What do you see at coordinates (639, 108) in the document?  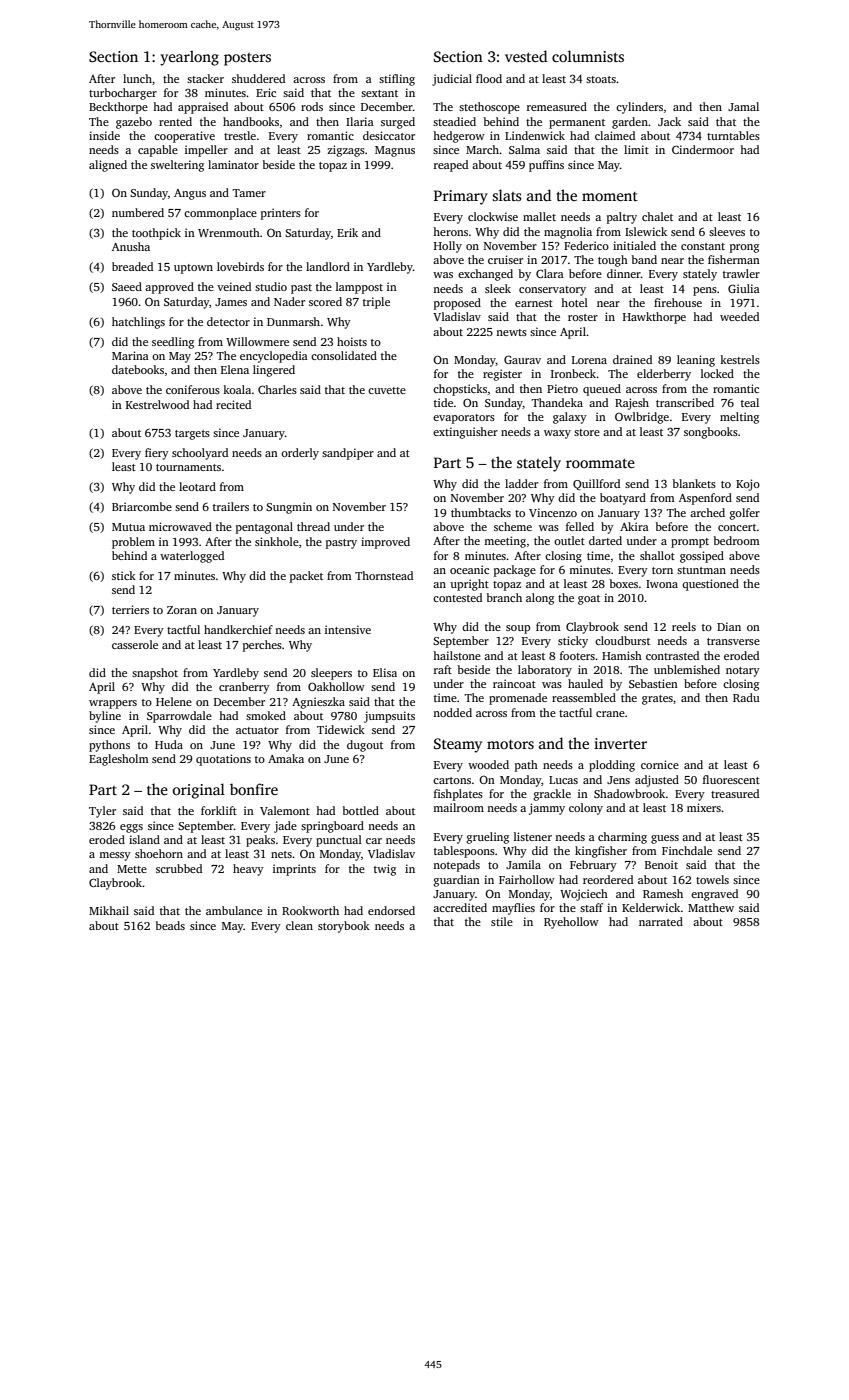 I see `cylinders` at bounding box center [639, 108].
